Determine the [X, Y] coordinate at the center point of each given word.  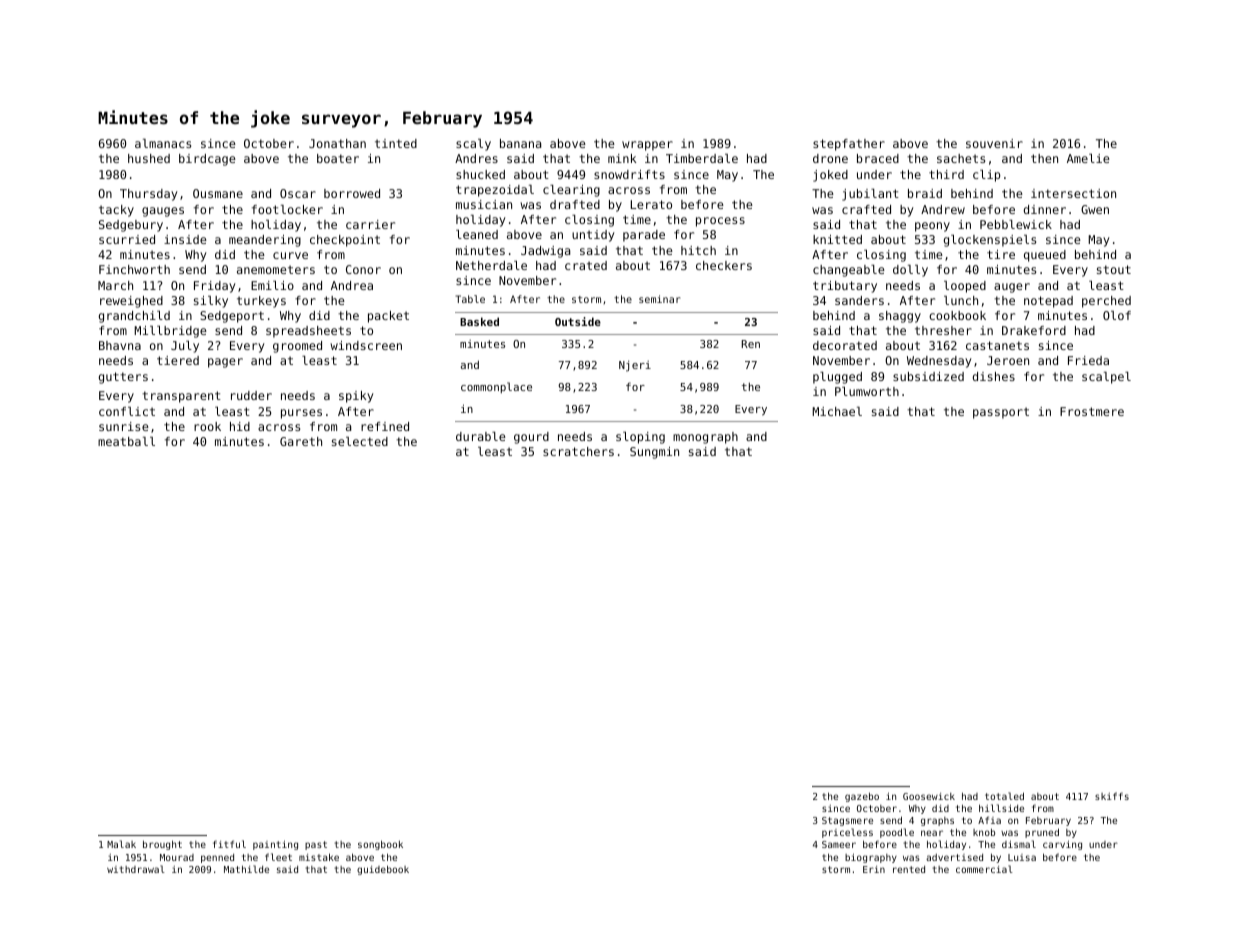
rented [909, 869]
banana [520, 143]
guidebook [383, 870]
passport [1001, 413]
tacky [116, 211]
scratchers [578, 451]
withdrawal [136, 869]
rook [207, 426]
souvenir [994, 143]
